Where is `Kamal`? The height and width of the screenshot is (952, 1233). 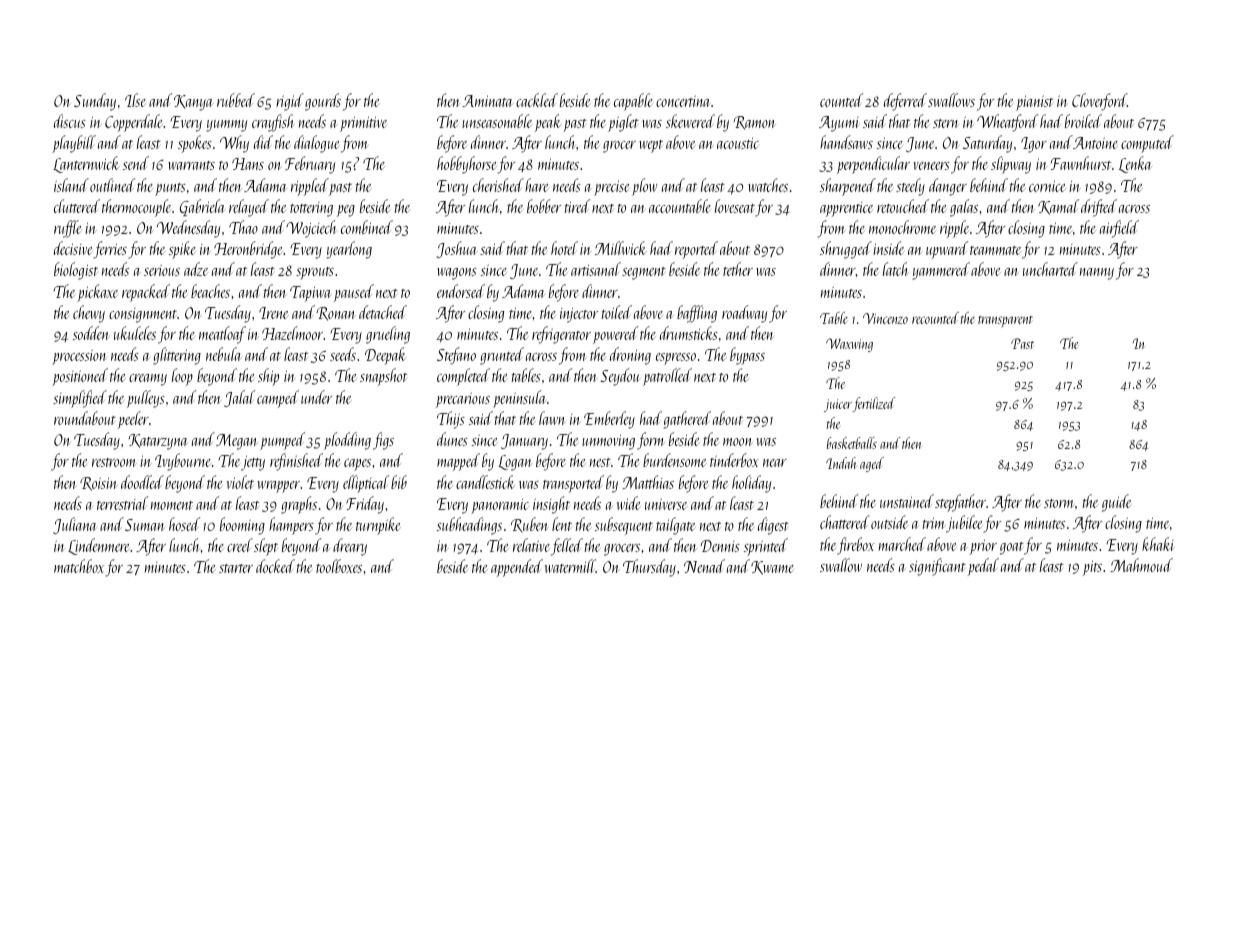 Kamal is located at coordinates (1058, 207).
